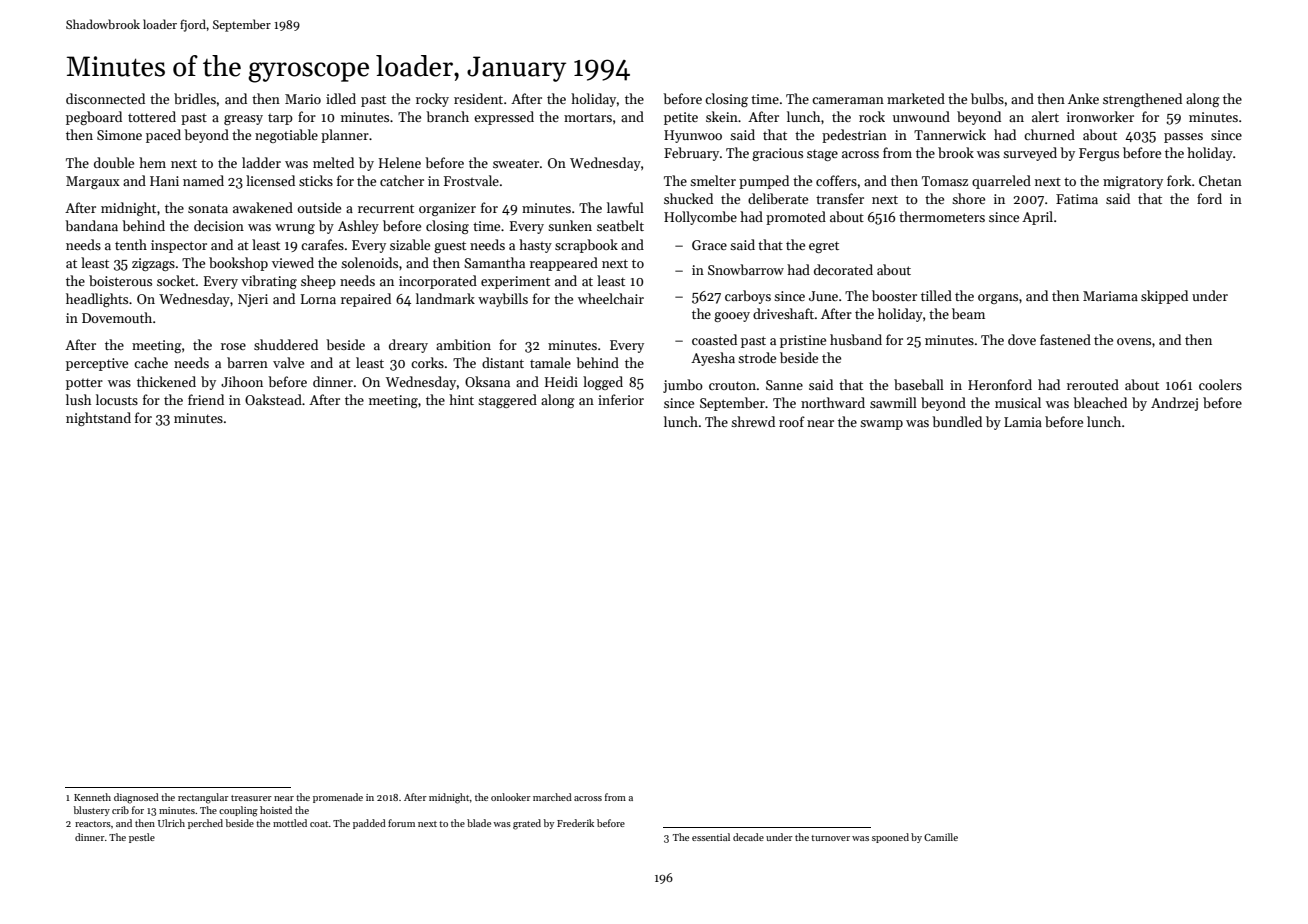  What do you see at coordinates (450, 247) in the screenshot?
I see `guest` at bounding box center [450, 247].
